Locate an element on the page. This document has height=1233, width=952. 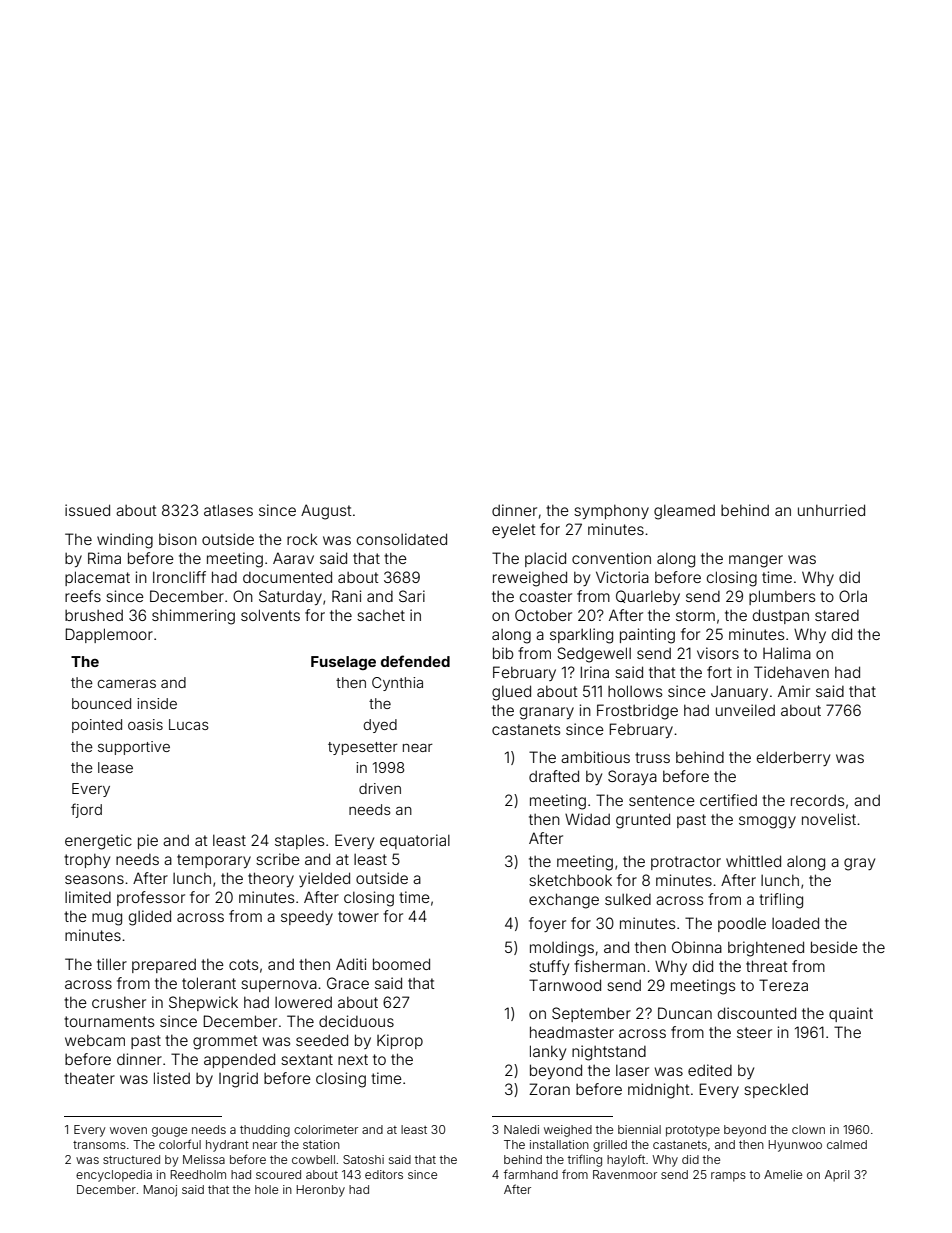
Widad is located at coordinates (587, 819).
